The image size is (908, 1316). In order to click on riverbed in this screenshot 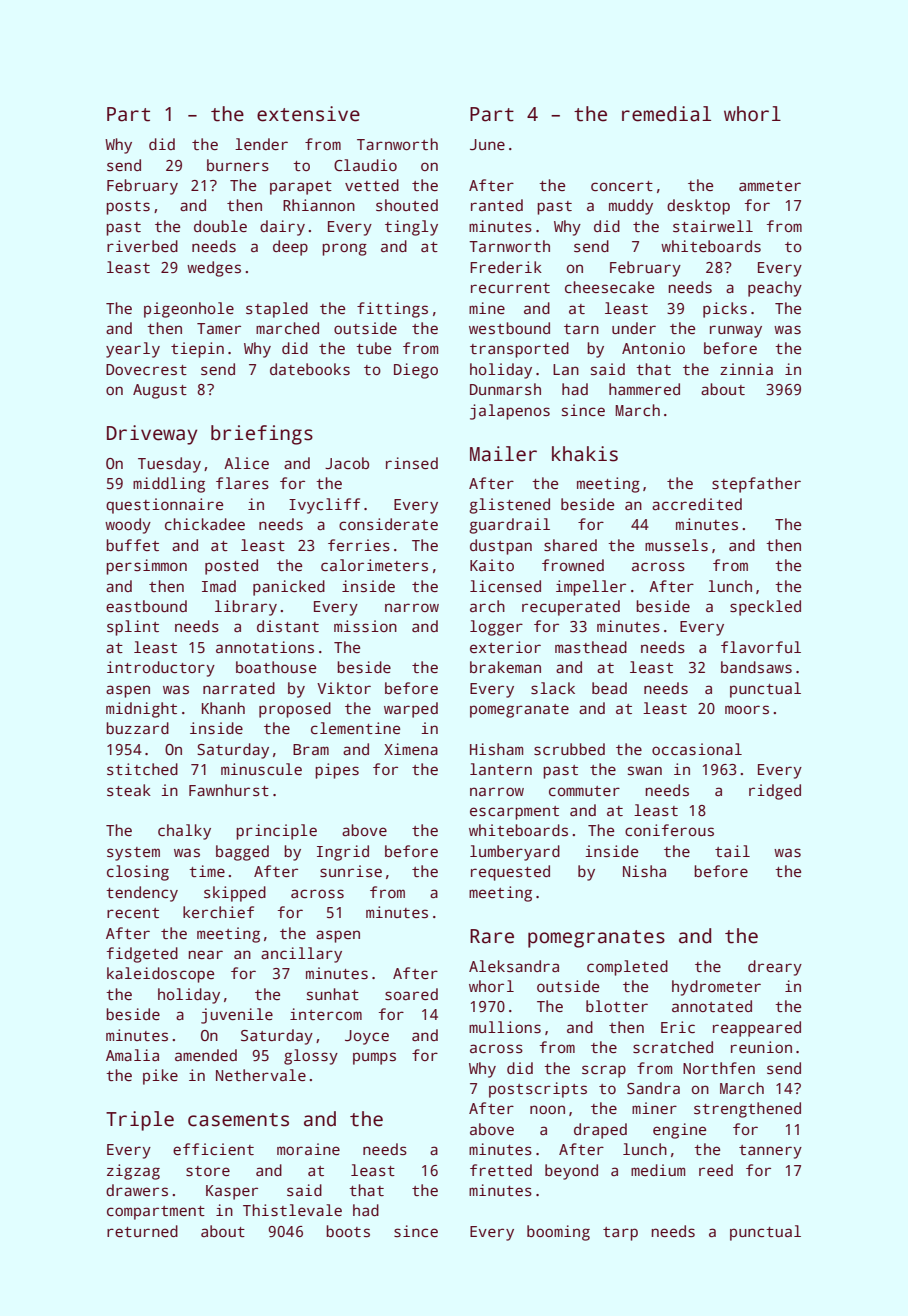, I will do `click(142, 246)`.
